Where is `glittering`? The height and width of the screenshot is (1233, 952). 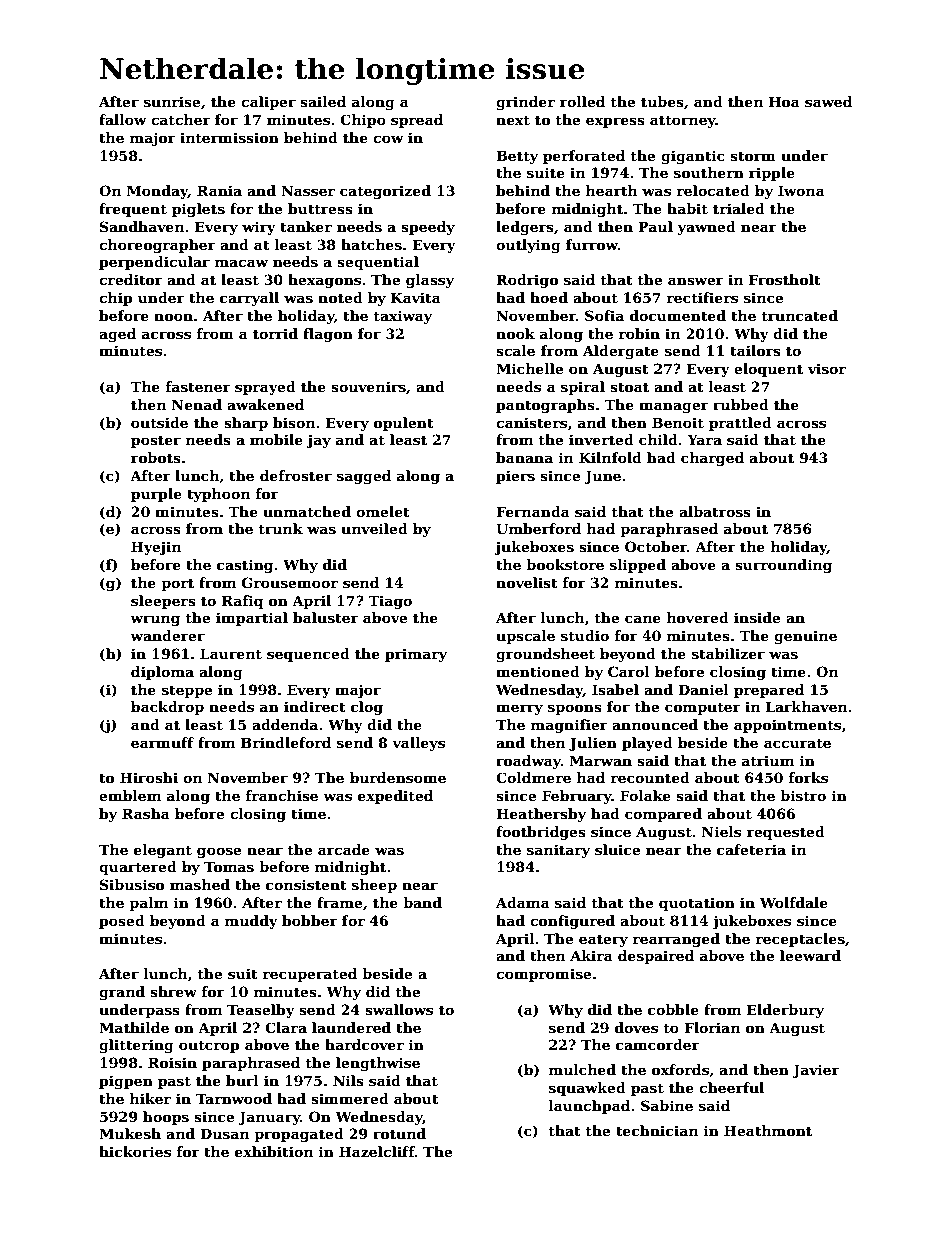 glittering is located at coordinates (136, 1046).
